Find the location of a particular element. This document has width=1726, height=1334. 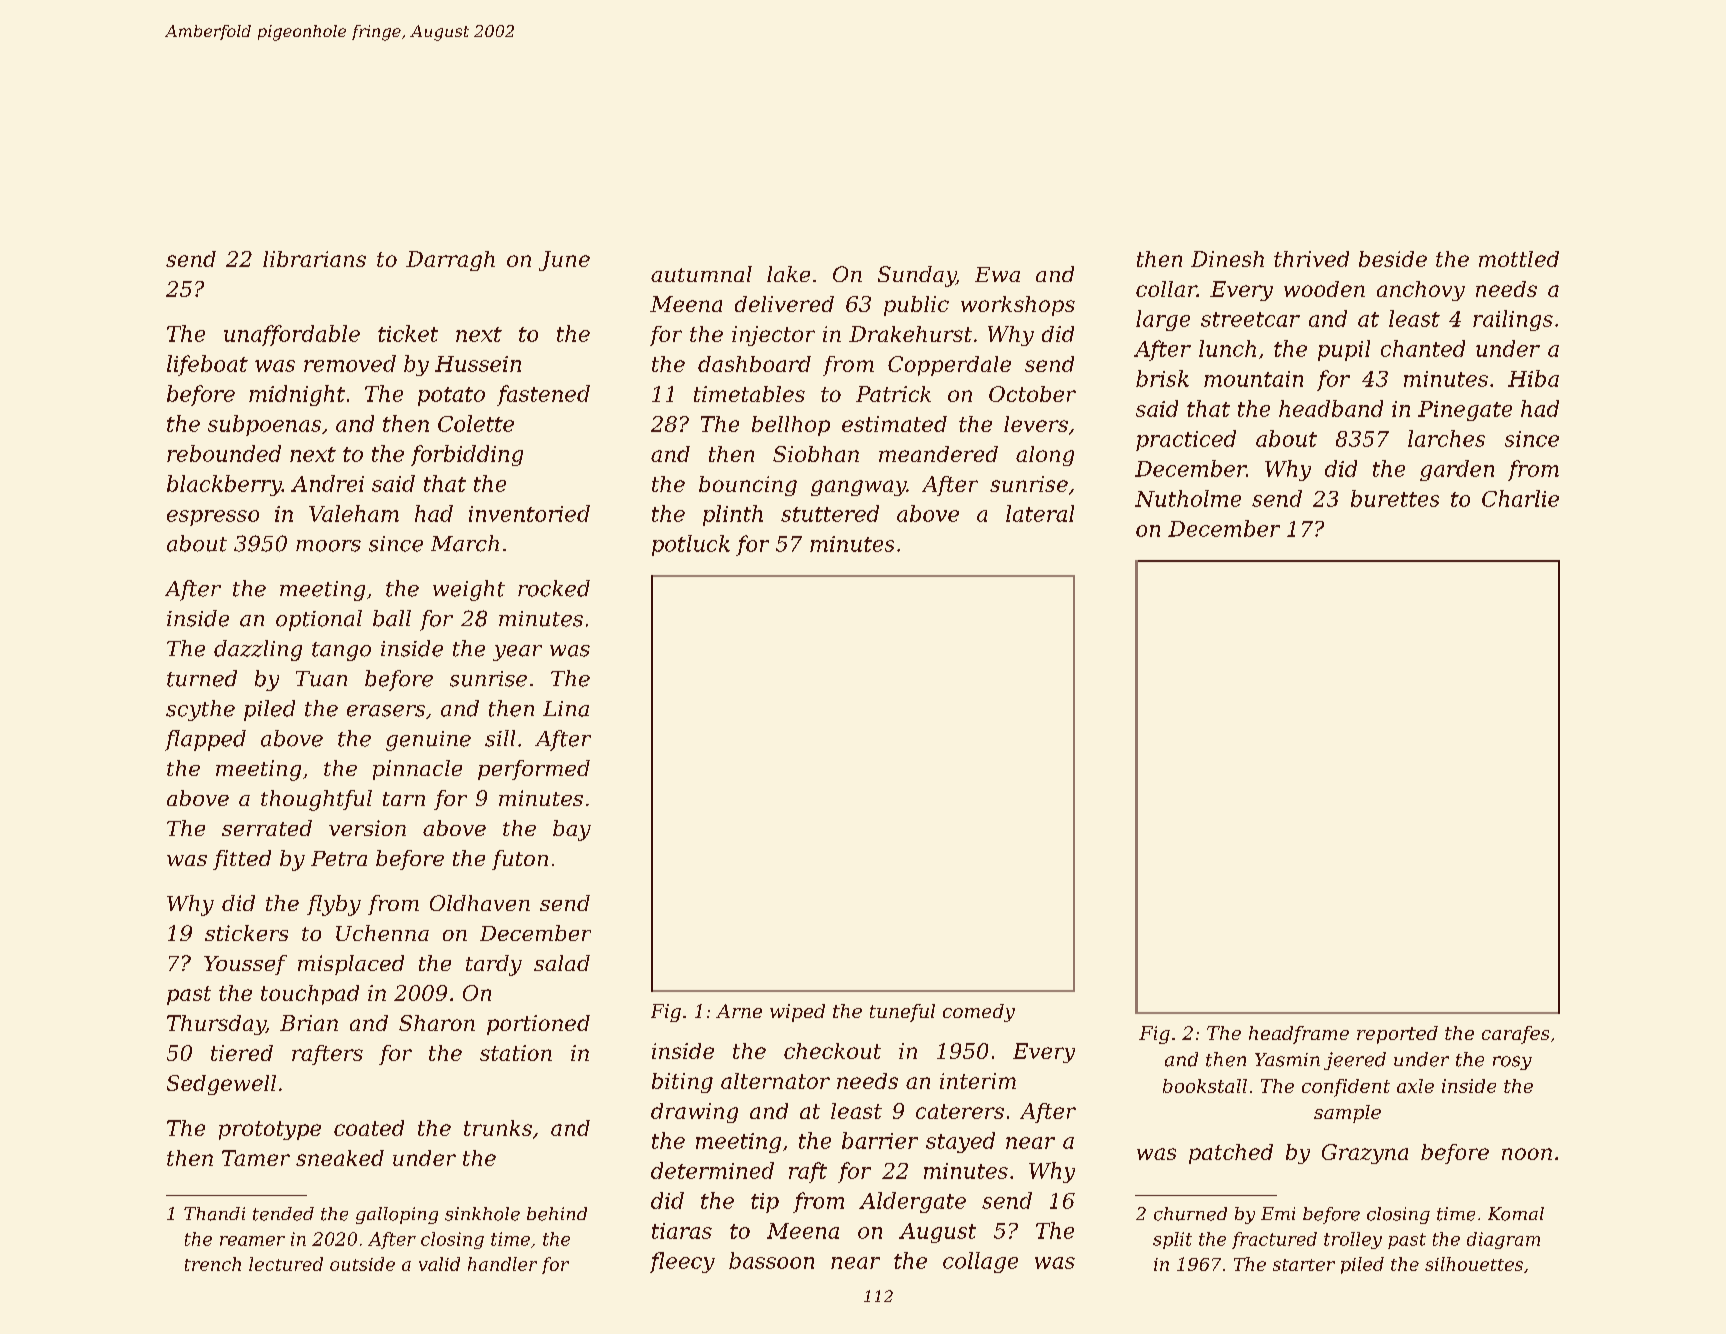

lake is located at coordinates (788, 274).
